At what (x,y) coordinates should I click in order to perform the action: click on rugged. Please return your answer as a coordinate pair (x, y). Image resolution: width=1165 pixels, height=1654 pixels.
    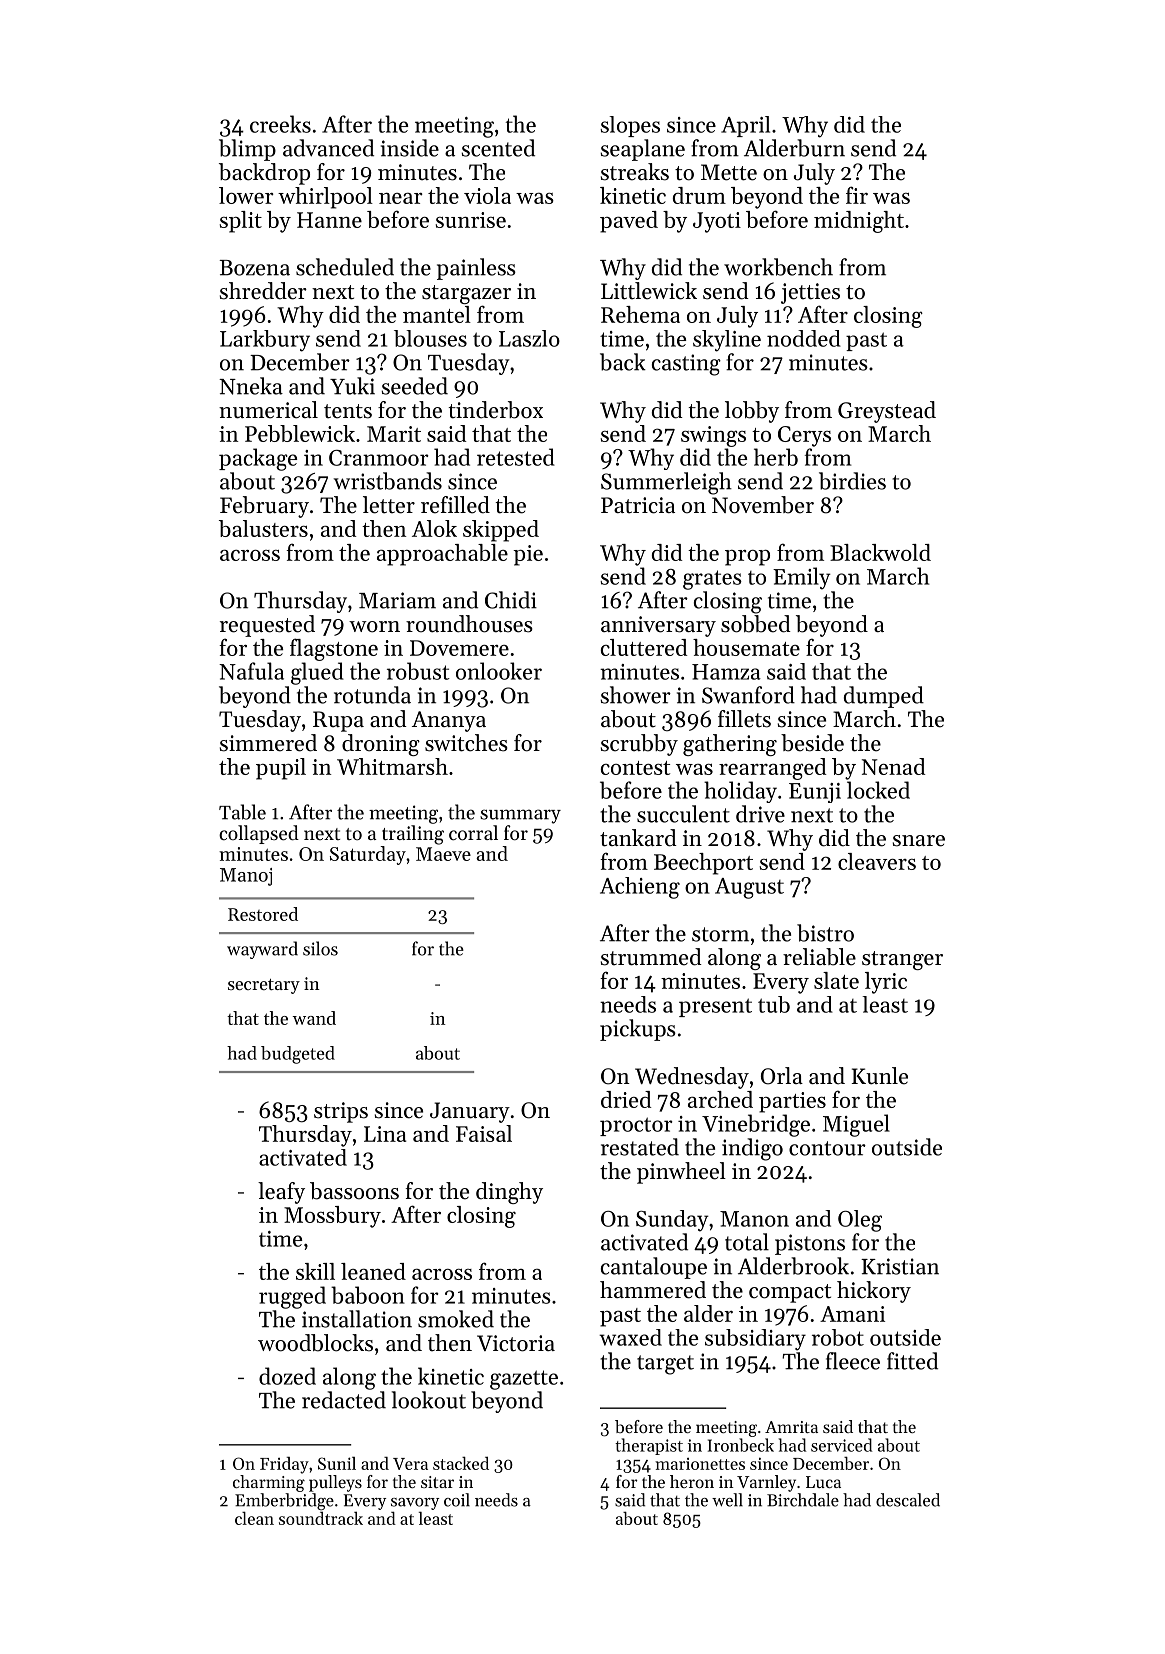
    Looking at the image, I should click on (292, 1297).
